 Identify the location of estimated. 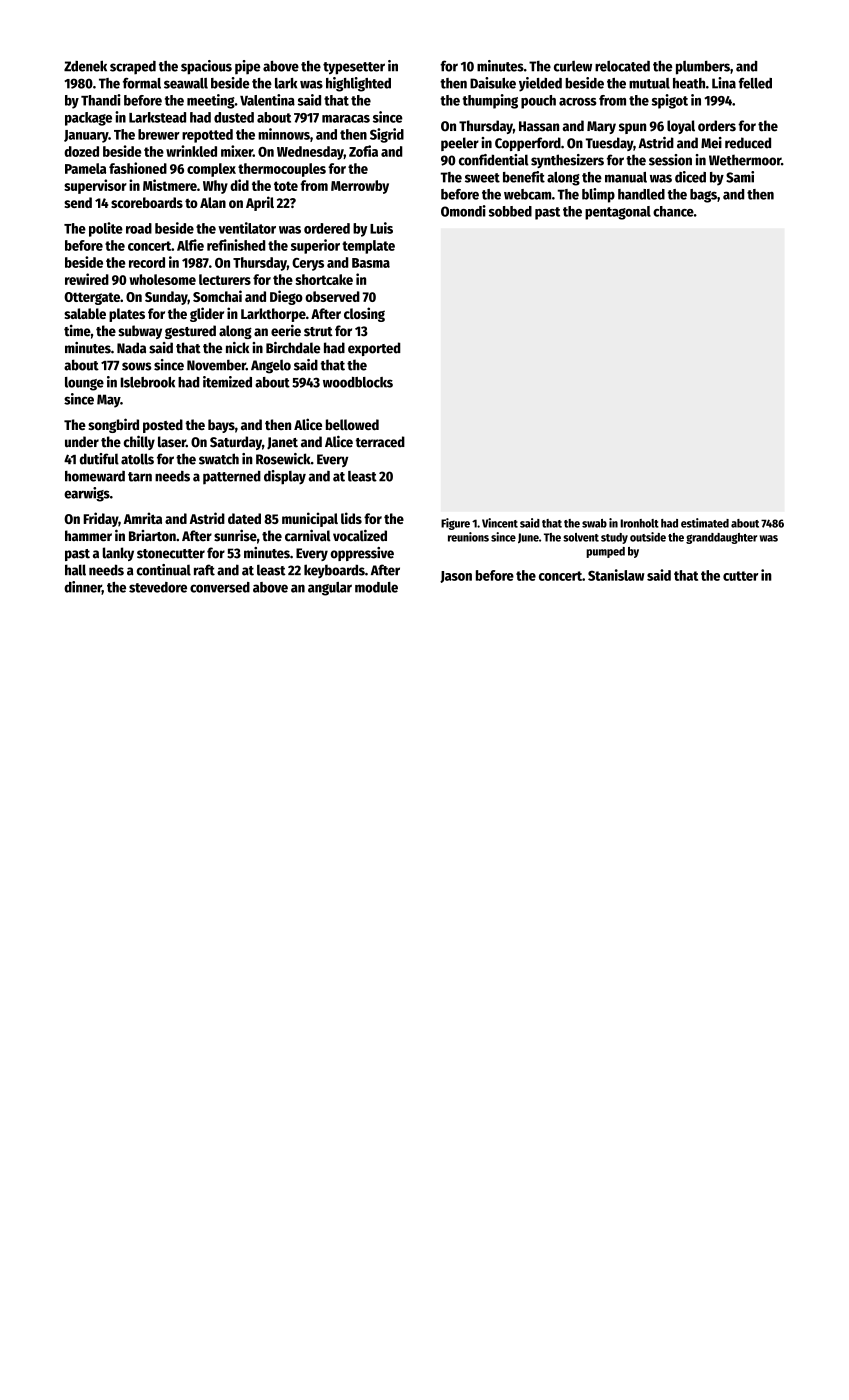
(705, 523).
